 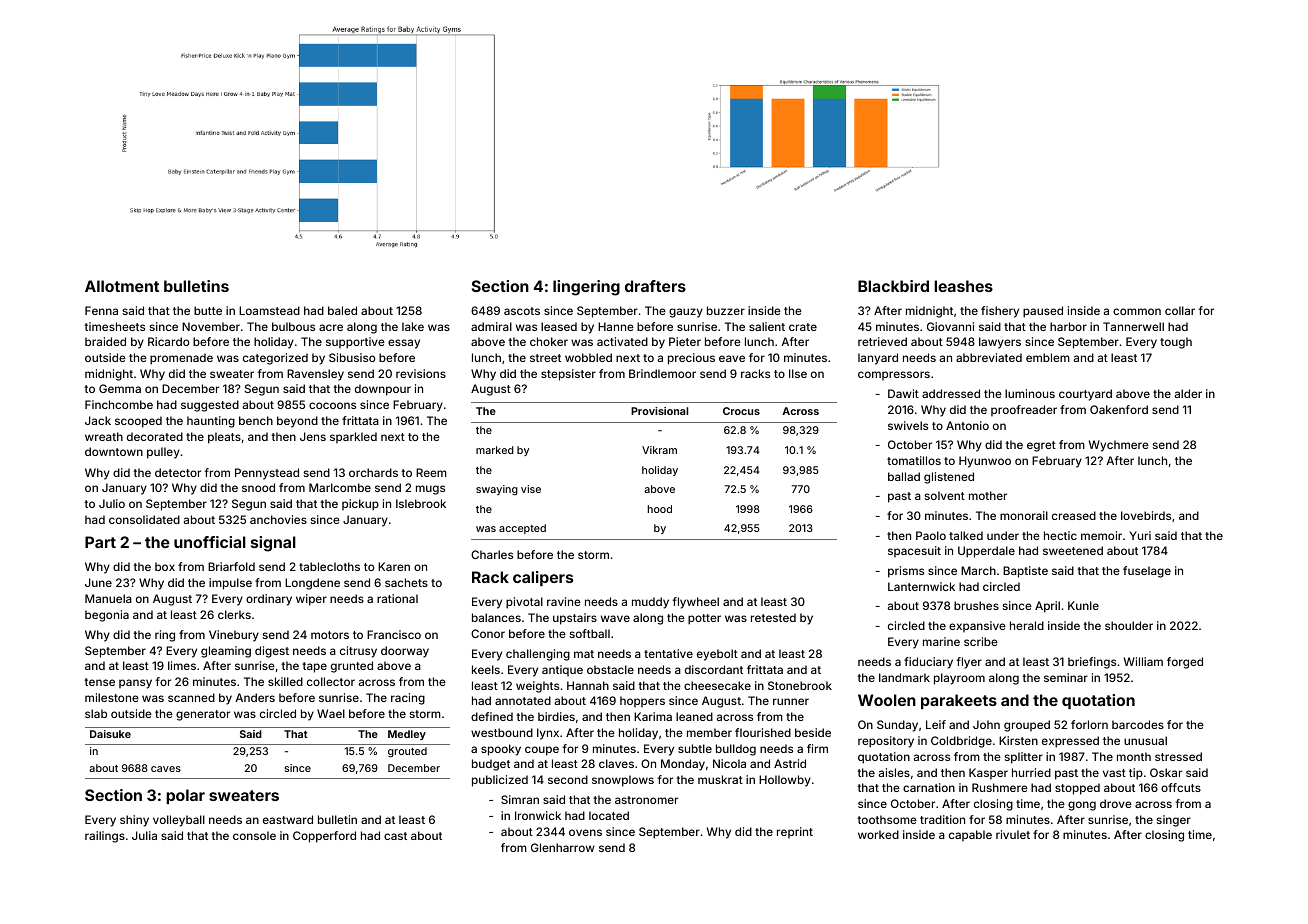 I want to click on Wychmere, so click(x=1119, y=446).
